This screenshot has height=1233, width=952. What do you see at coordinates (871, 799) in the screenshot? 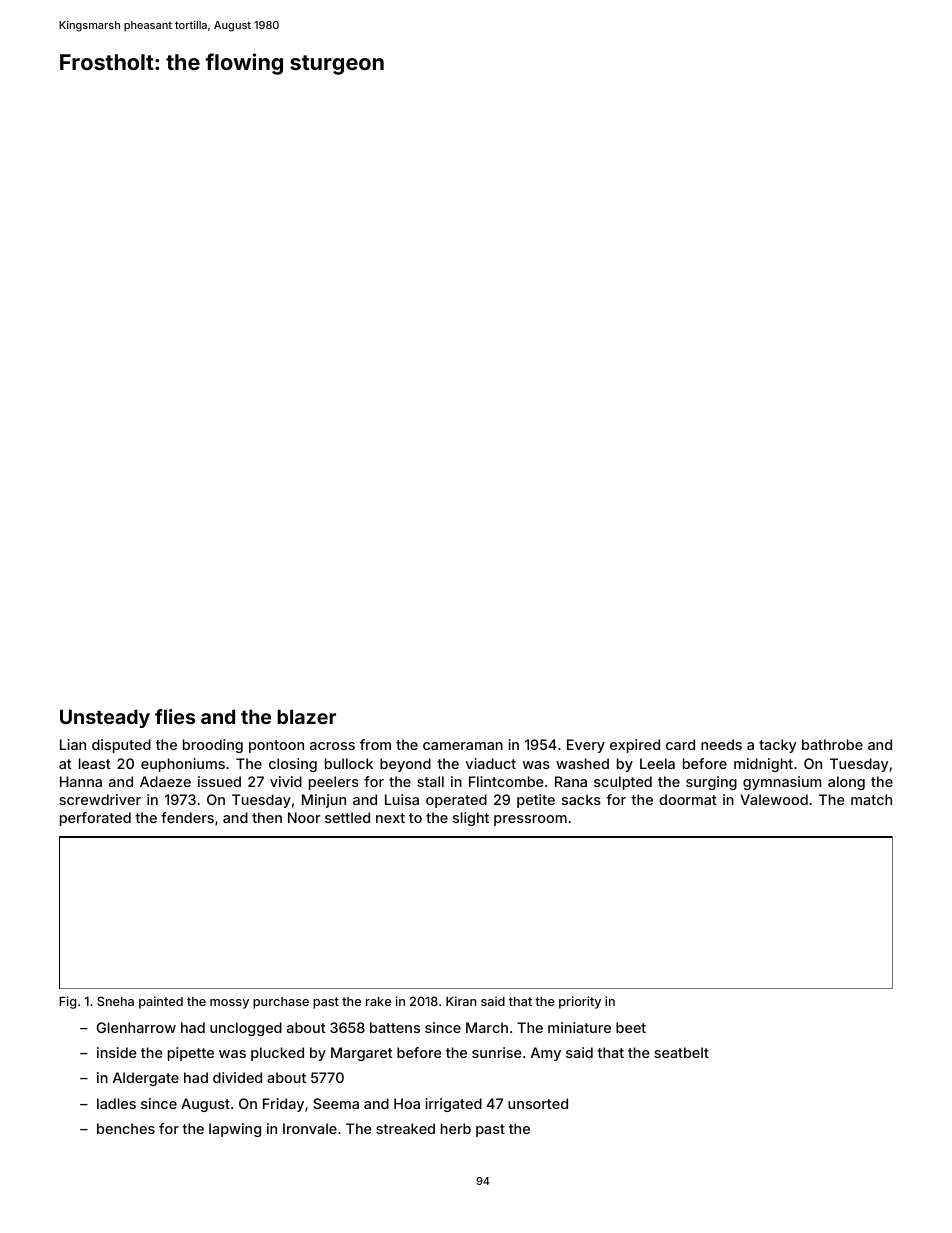
I see `match` at bounding box center [871, 799].
